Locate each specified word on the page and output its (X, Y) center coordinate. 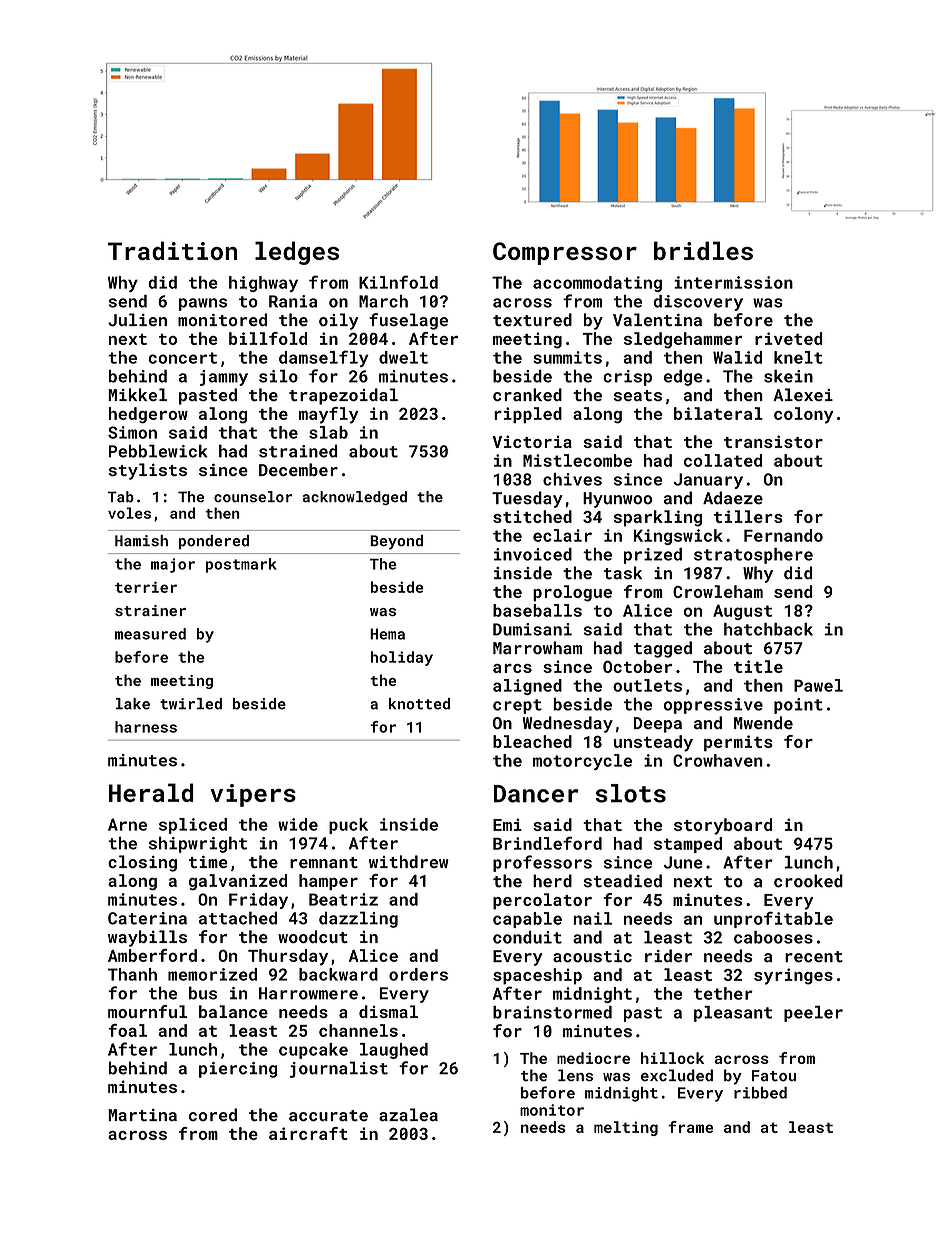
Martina (142, 1115)
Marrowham (537, 648)
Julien (137, 319)
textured (532, 320)
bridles (703, 250)
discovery (698, 303)
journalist (339, 1069)
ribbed (760, 1093)
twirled (191, 704)
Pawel (818, 685)
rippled (528, 415)
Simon (132, 432)
